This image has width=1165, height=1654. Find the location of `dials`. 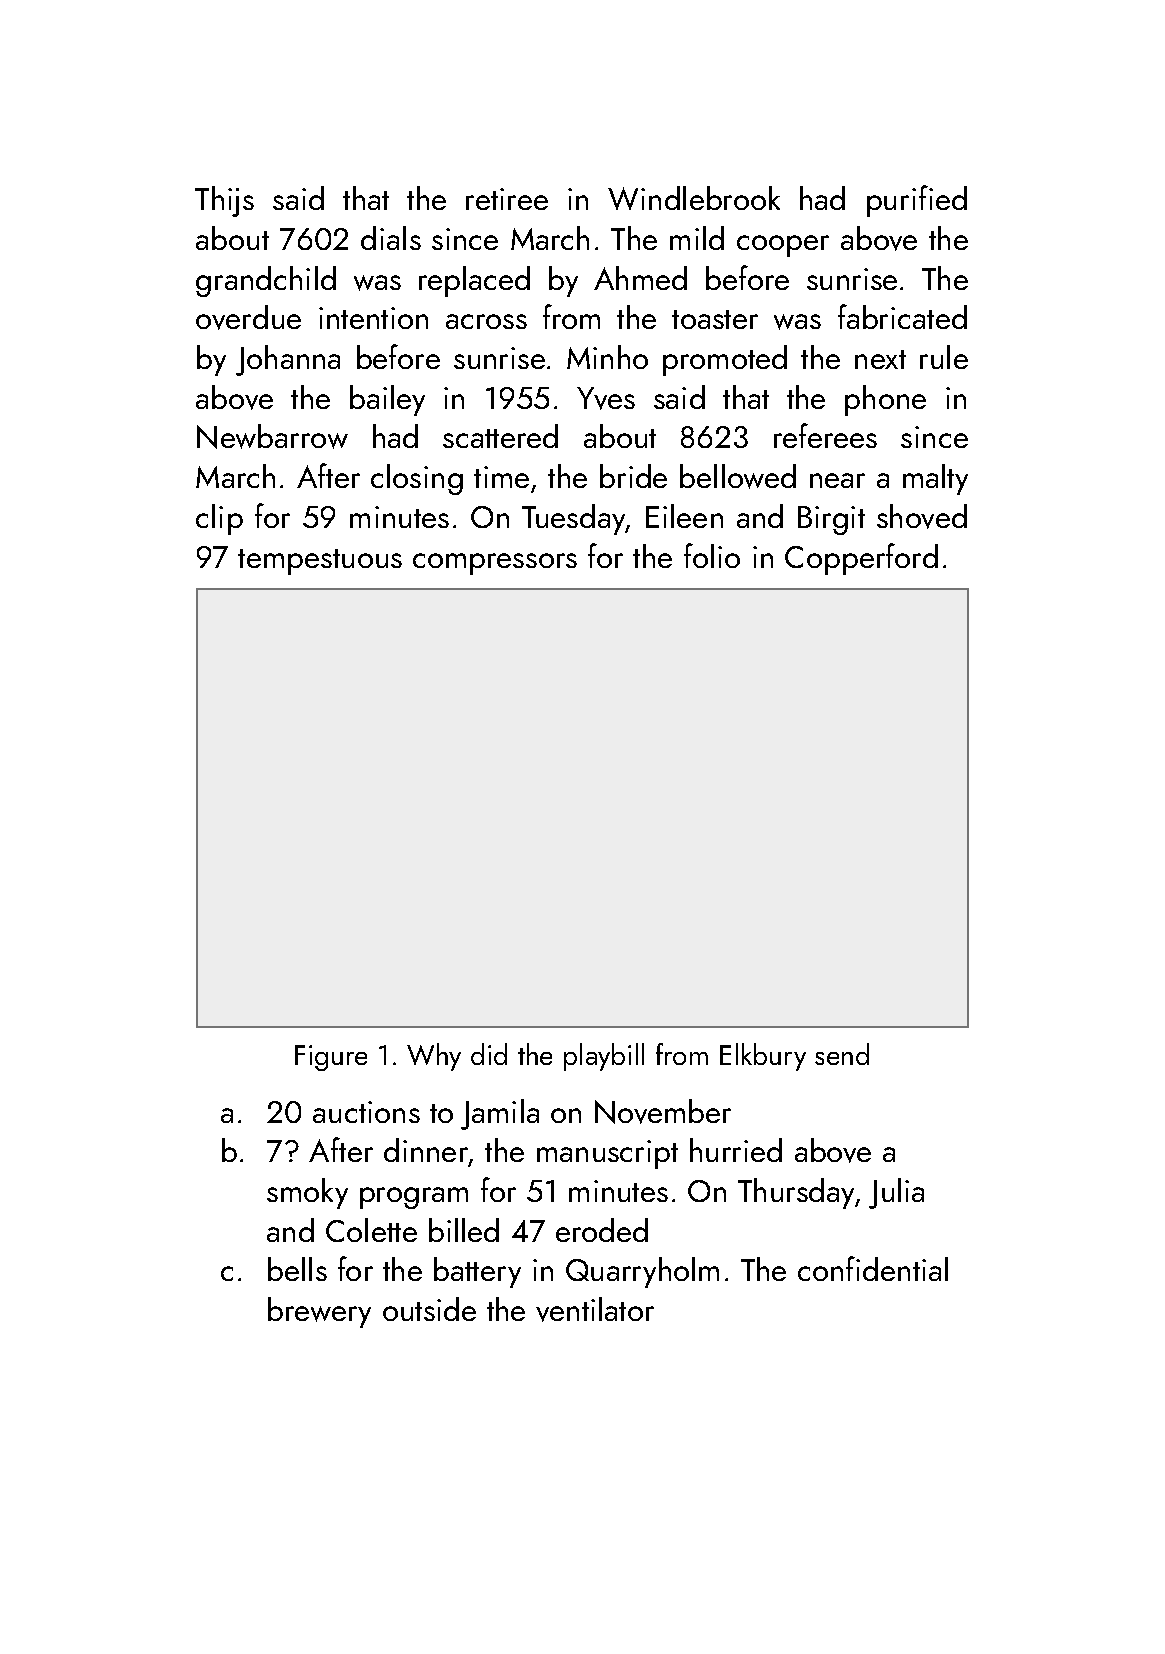

dials is located at coordinates (391, 238).
